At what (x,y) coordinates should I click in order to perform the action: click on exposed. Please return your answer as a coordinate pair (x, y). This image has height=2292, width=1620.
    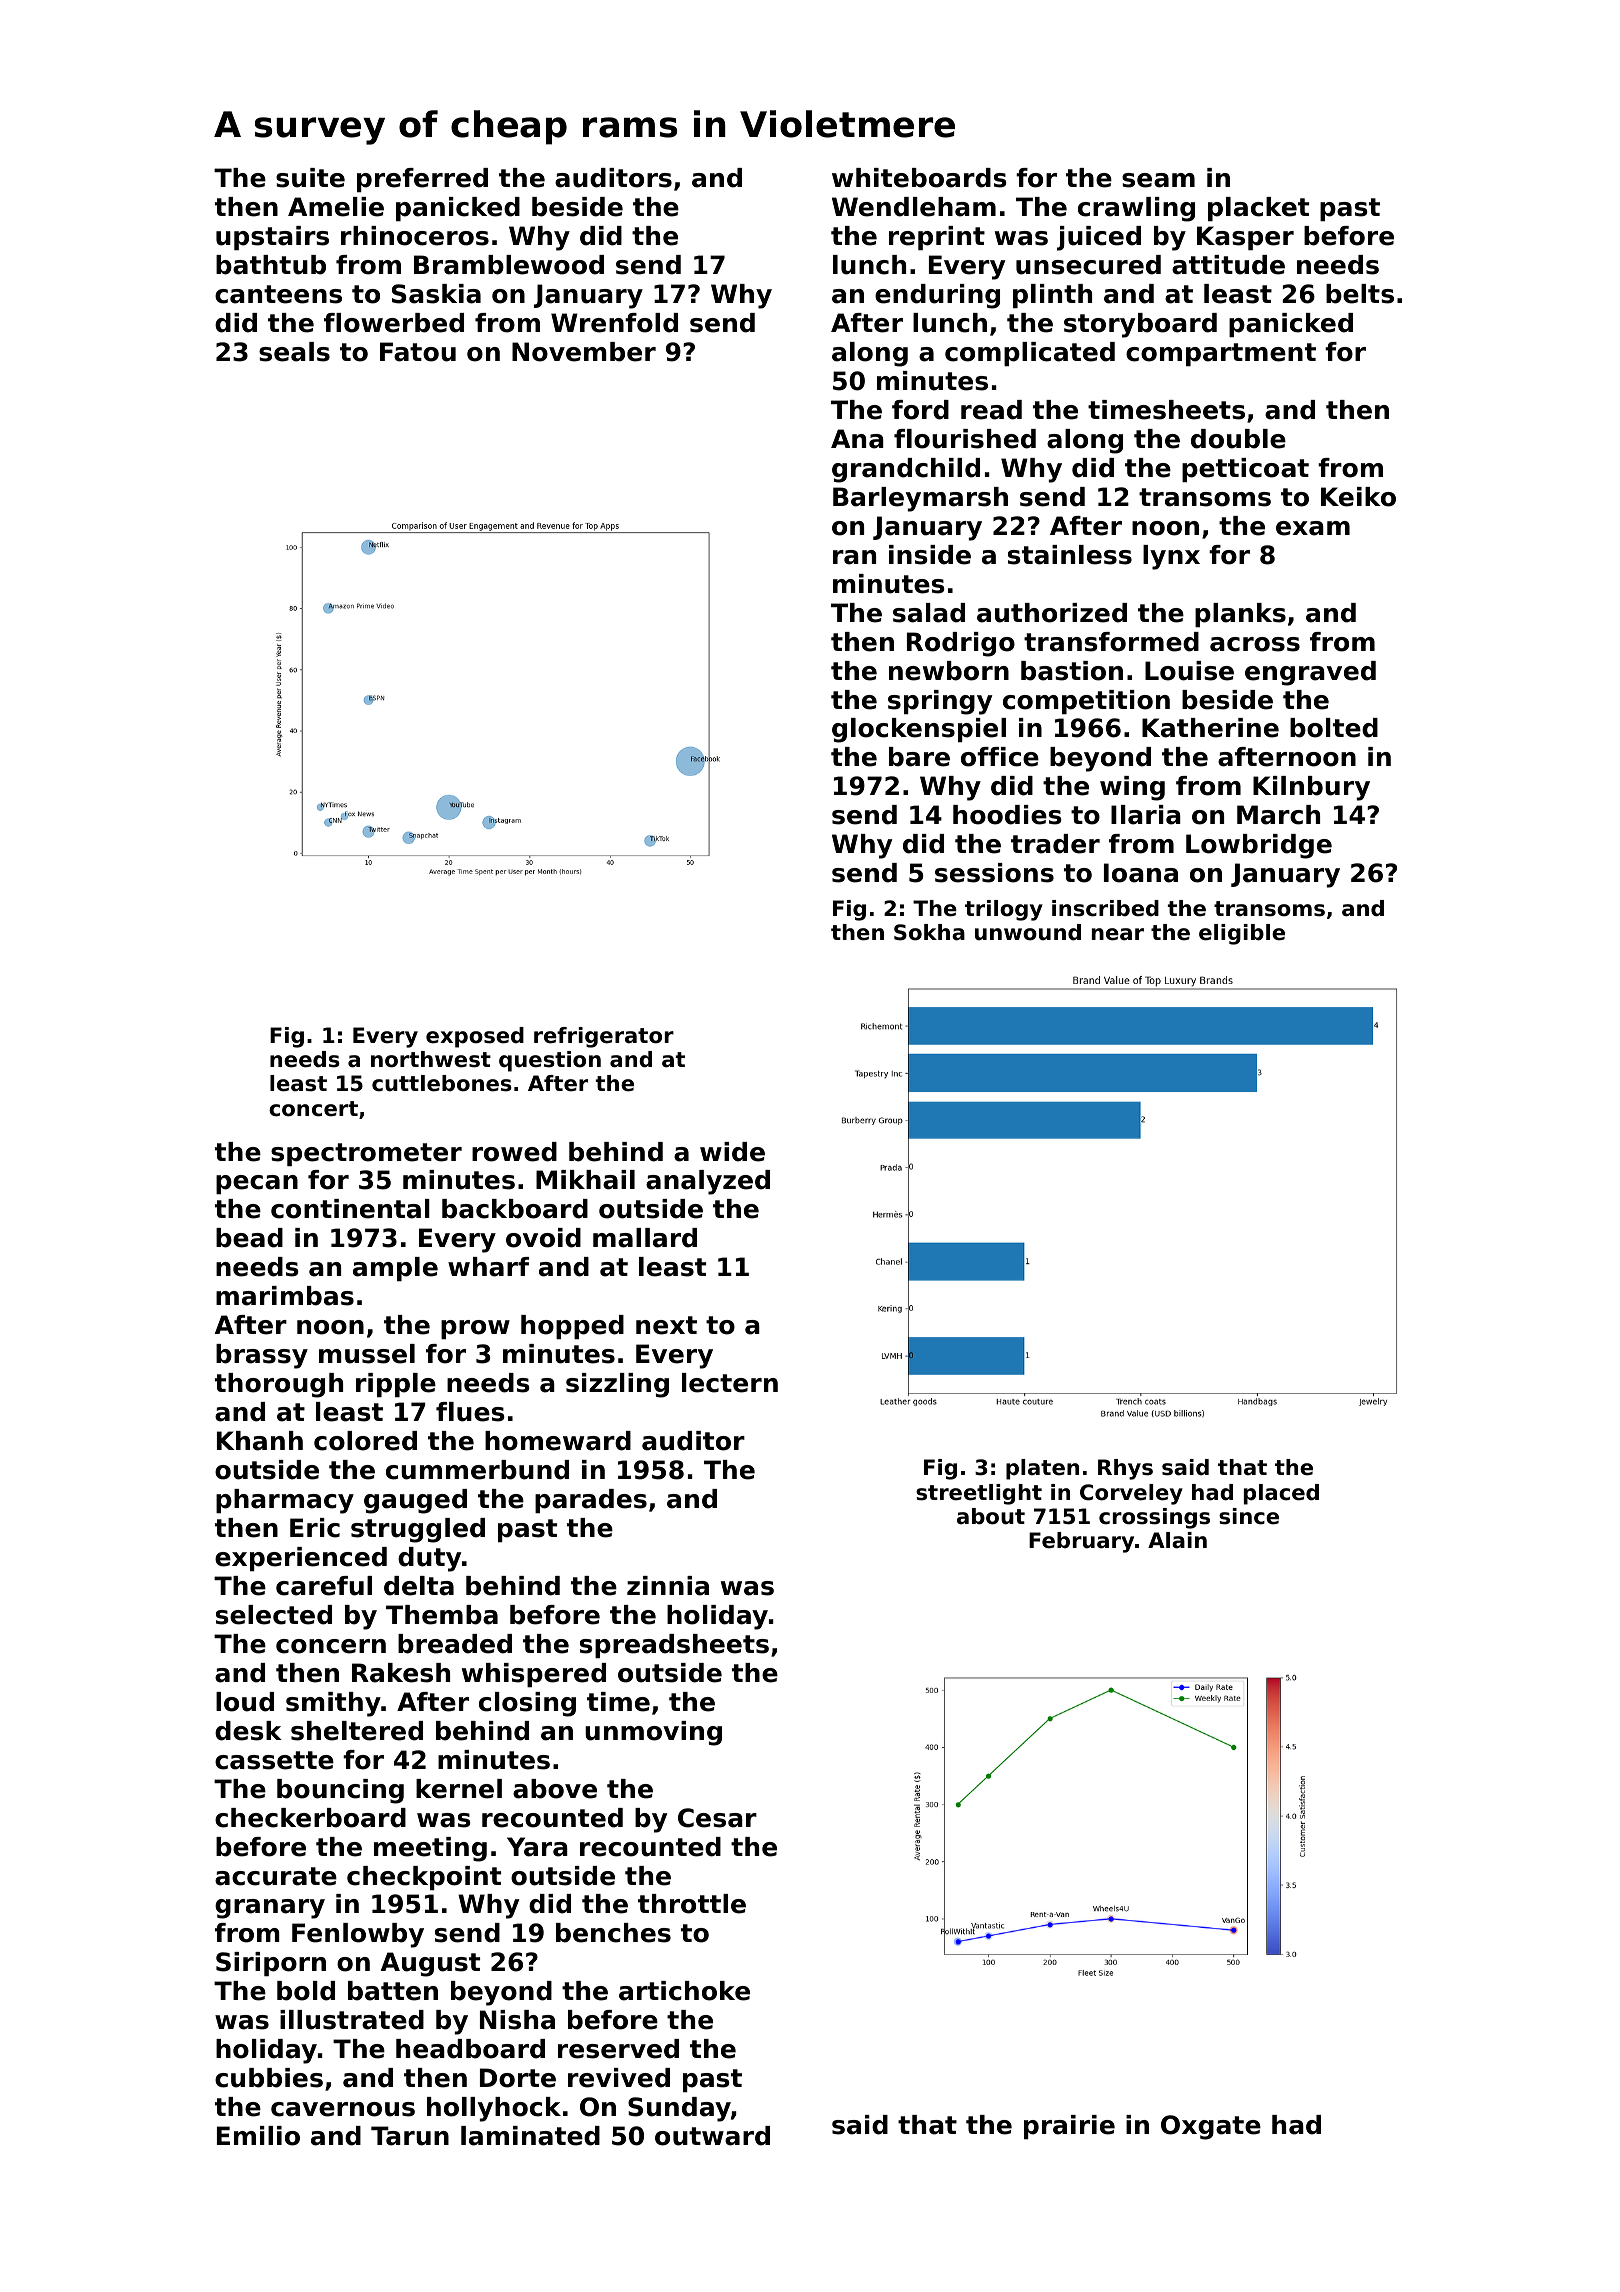
    Looking at the image, I should click on (475, 1037).
